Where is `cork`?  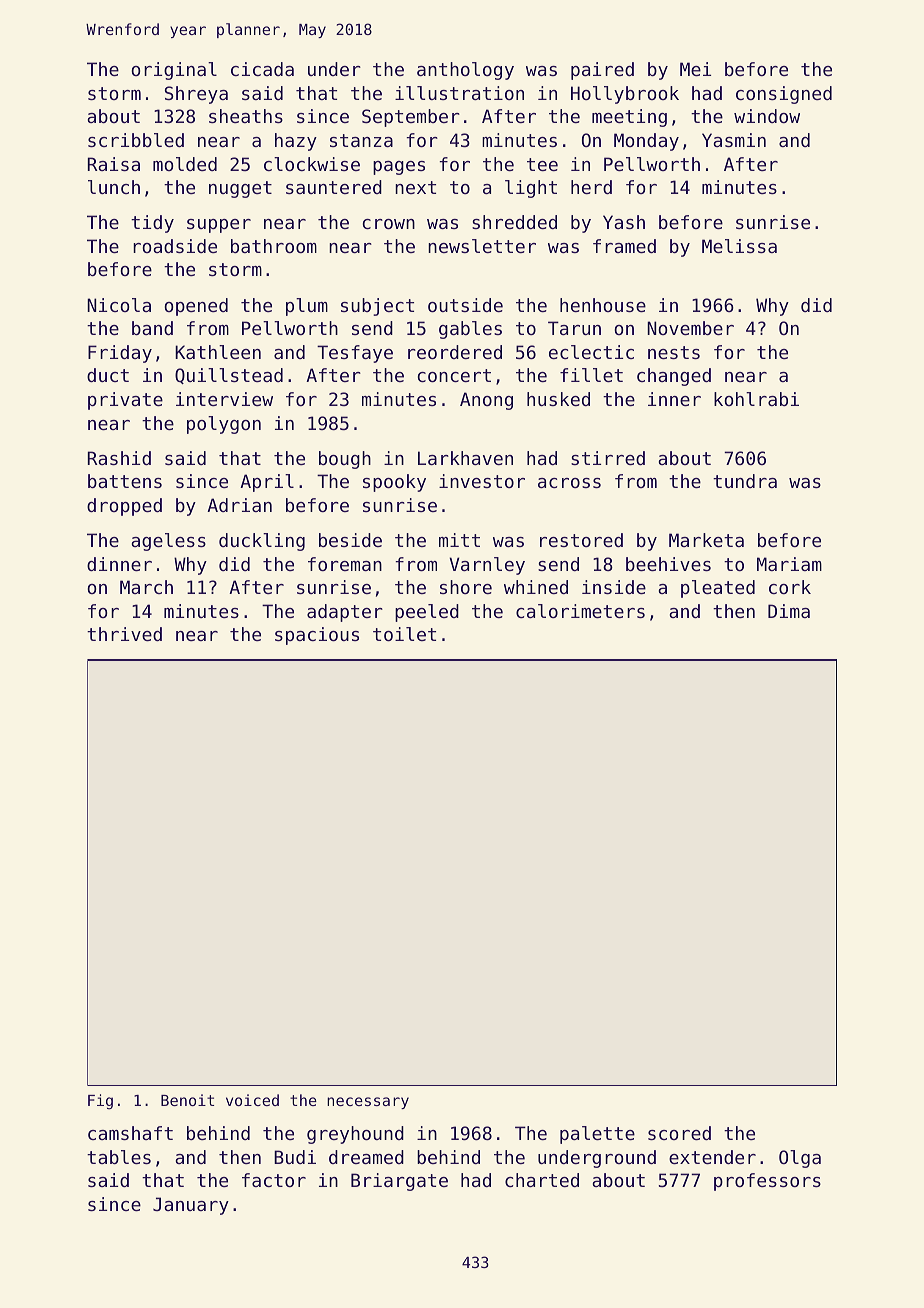
cork is located at coordinates (790, 587).
